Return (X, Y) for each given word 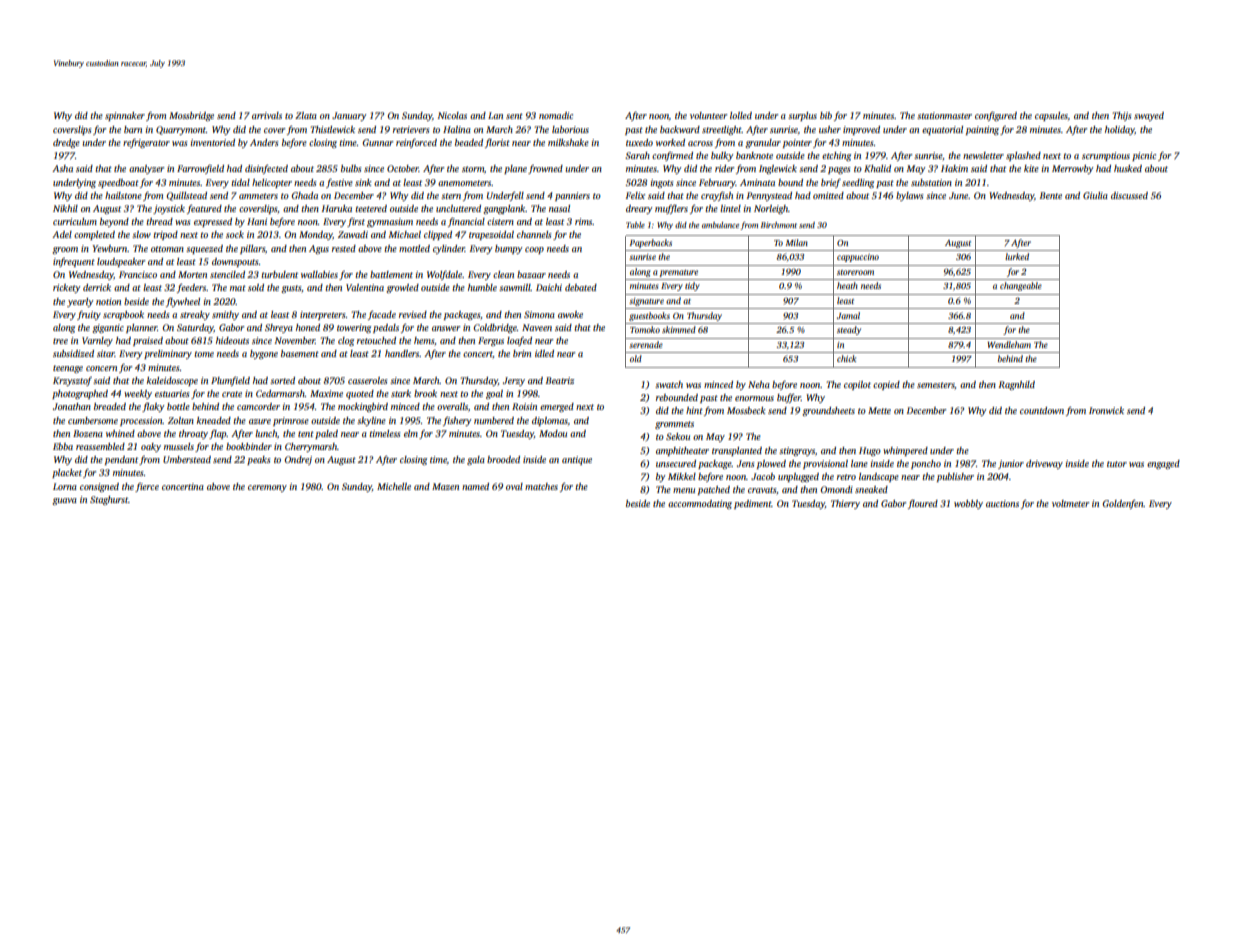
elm (411, 433)
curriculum (75, 221)
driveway (1044, 464)
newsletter (983, 155)
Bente (1051, 195)
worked (670, 142)
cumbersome (93, 420)
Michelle (394, 486)
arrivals (267, 115)
